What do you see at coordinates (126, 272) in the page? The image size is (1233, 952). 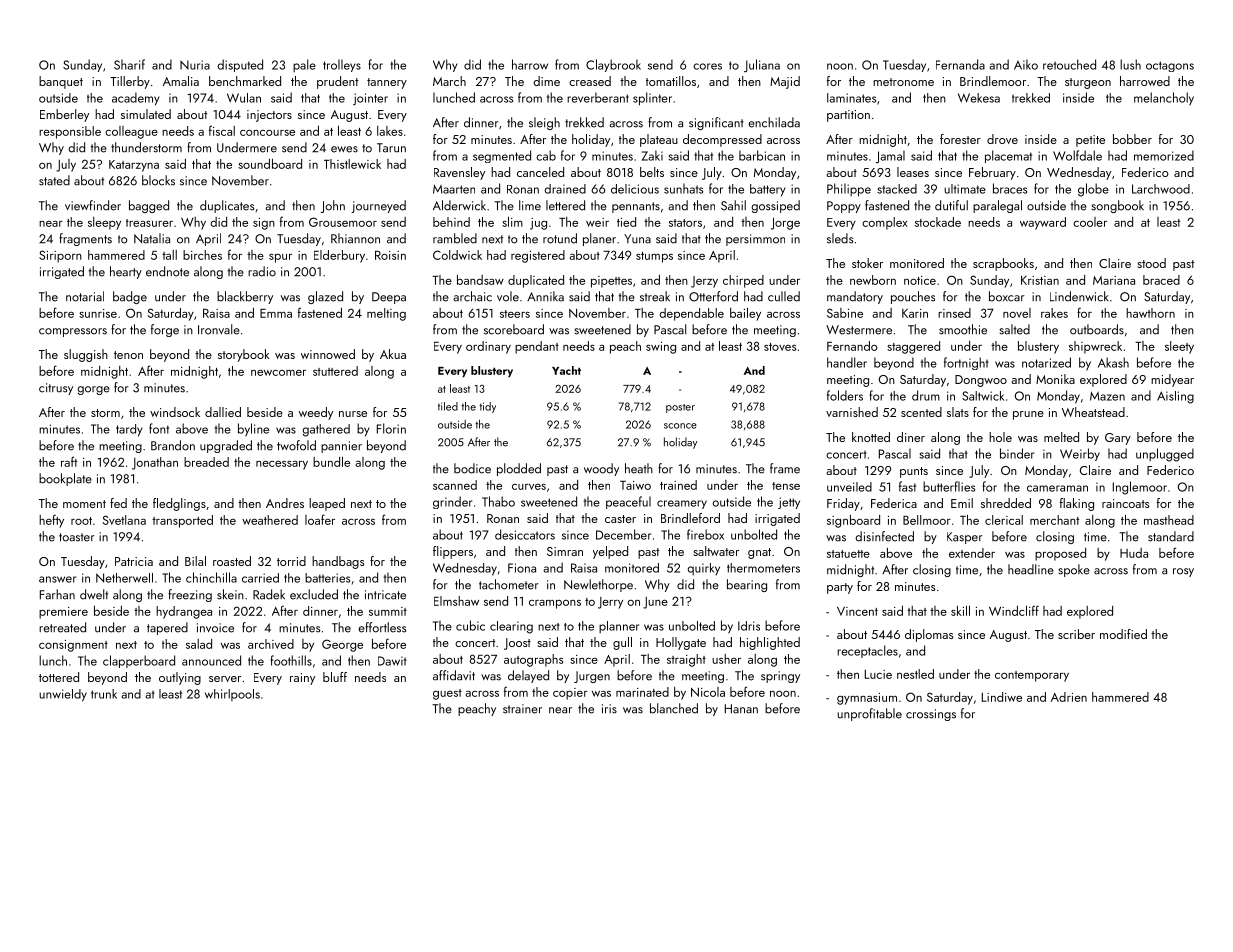 I see `hearty` at bounding box center [126, 272].
